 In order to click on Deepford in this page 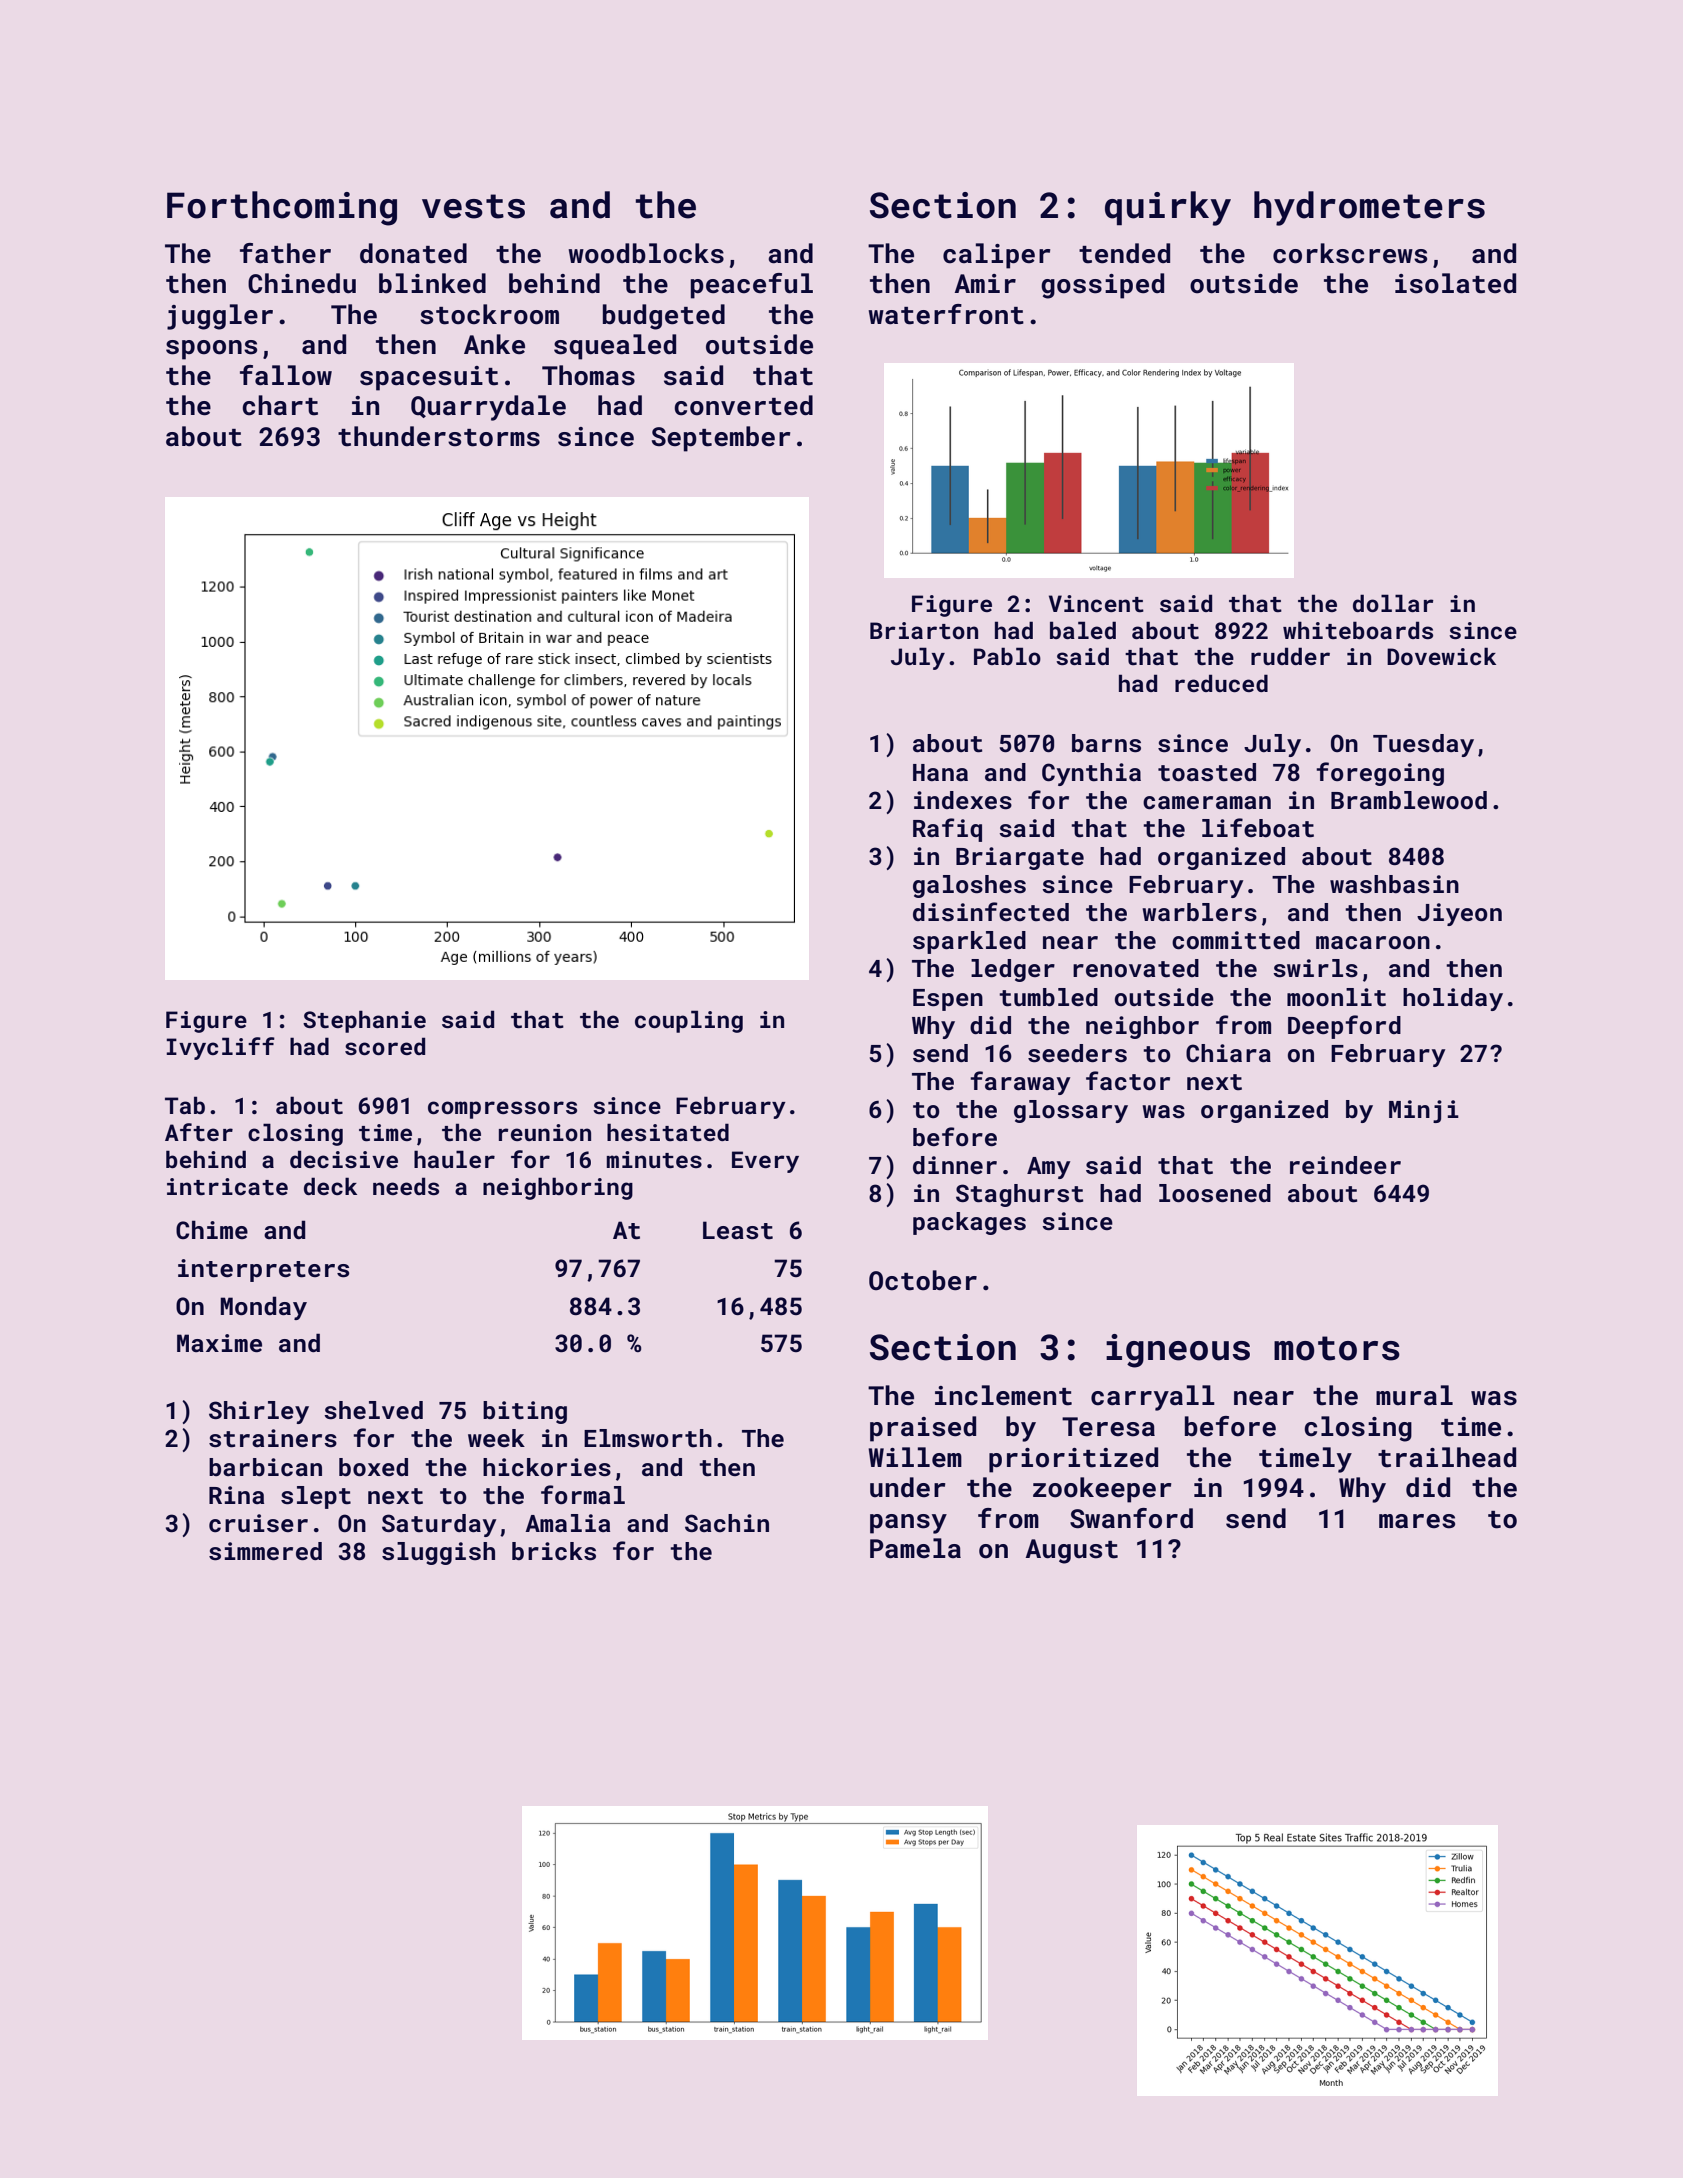, I will do `click(1344, 1027)`.
